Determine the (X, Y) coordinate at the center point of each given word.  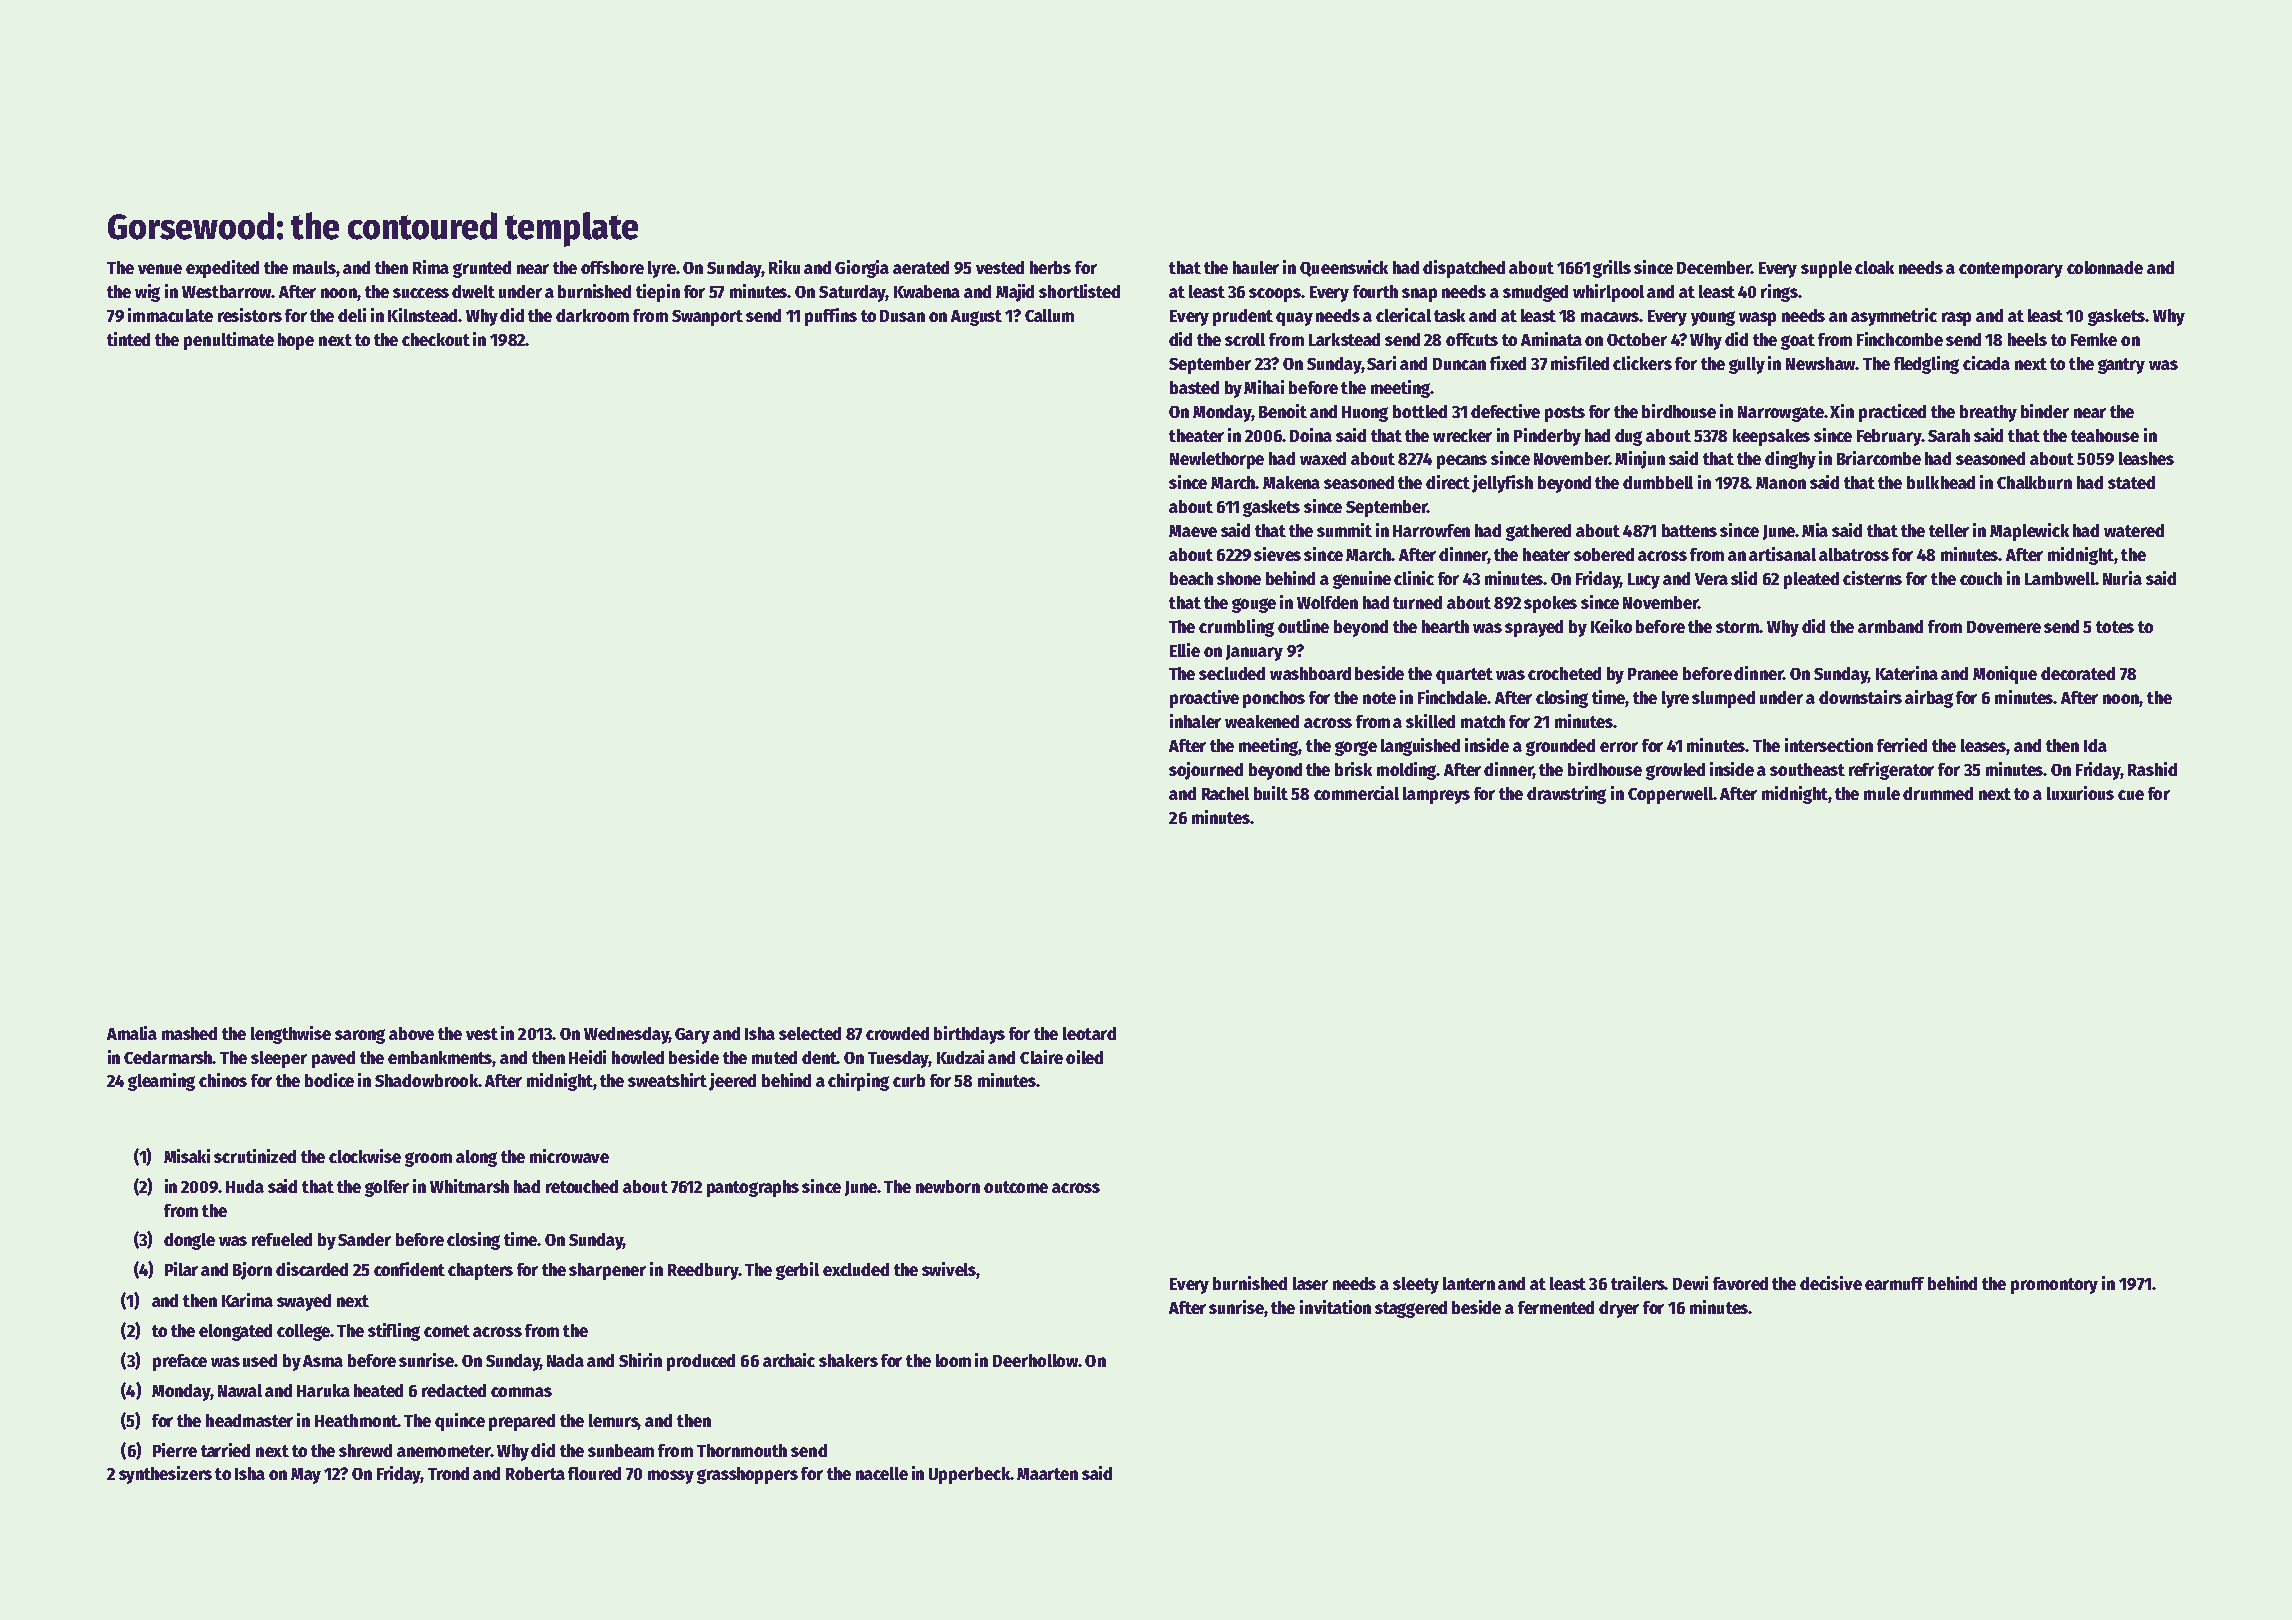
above (411, 1033)
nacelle (882, 1473)
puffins (831, 317)
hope (296, 341)
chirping (858, 1082)
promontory (2054, 1286)
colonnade (2105, 267)
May (306, 1476)
